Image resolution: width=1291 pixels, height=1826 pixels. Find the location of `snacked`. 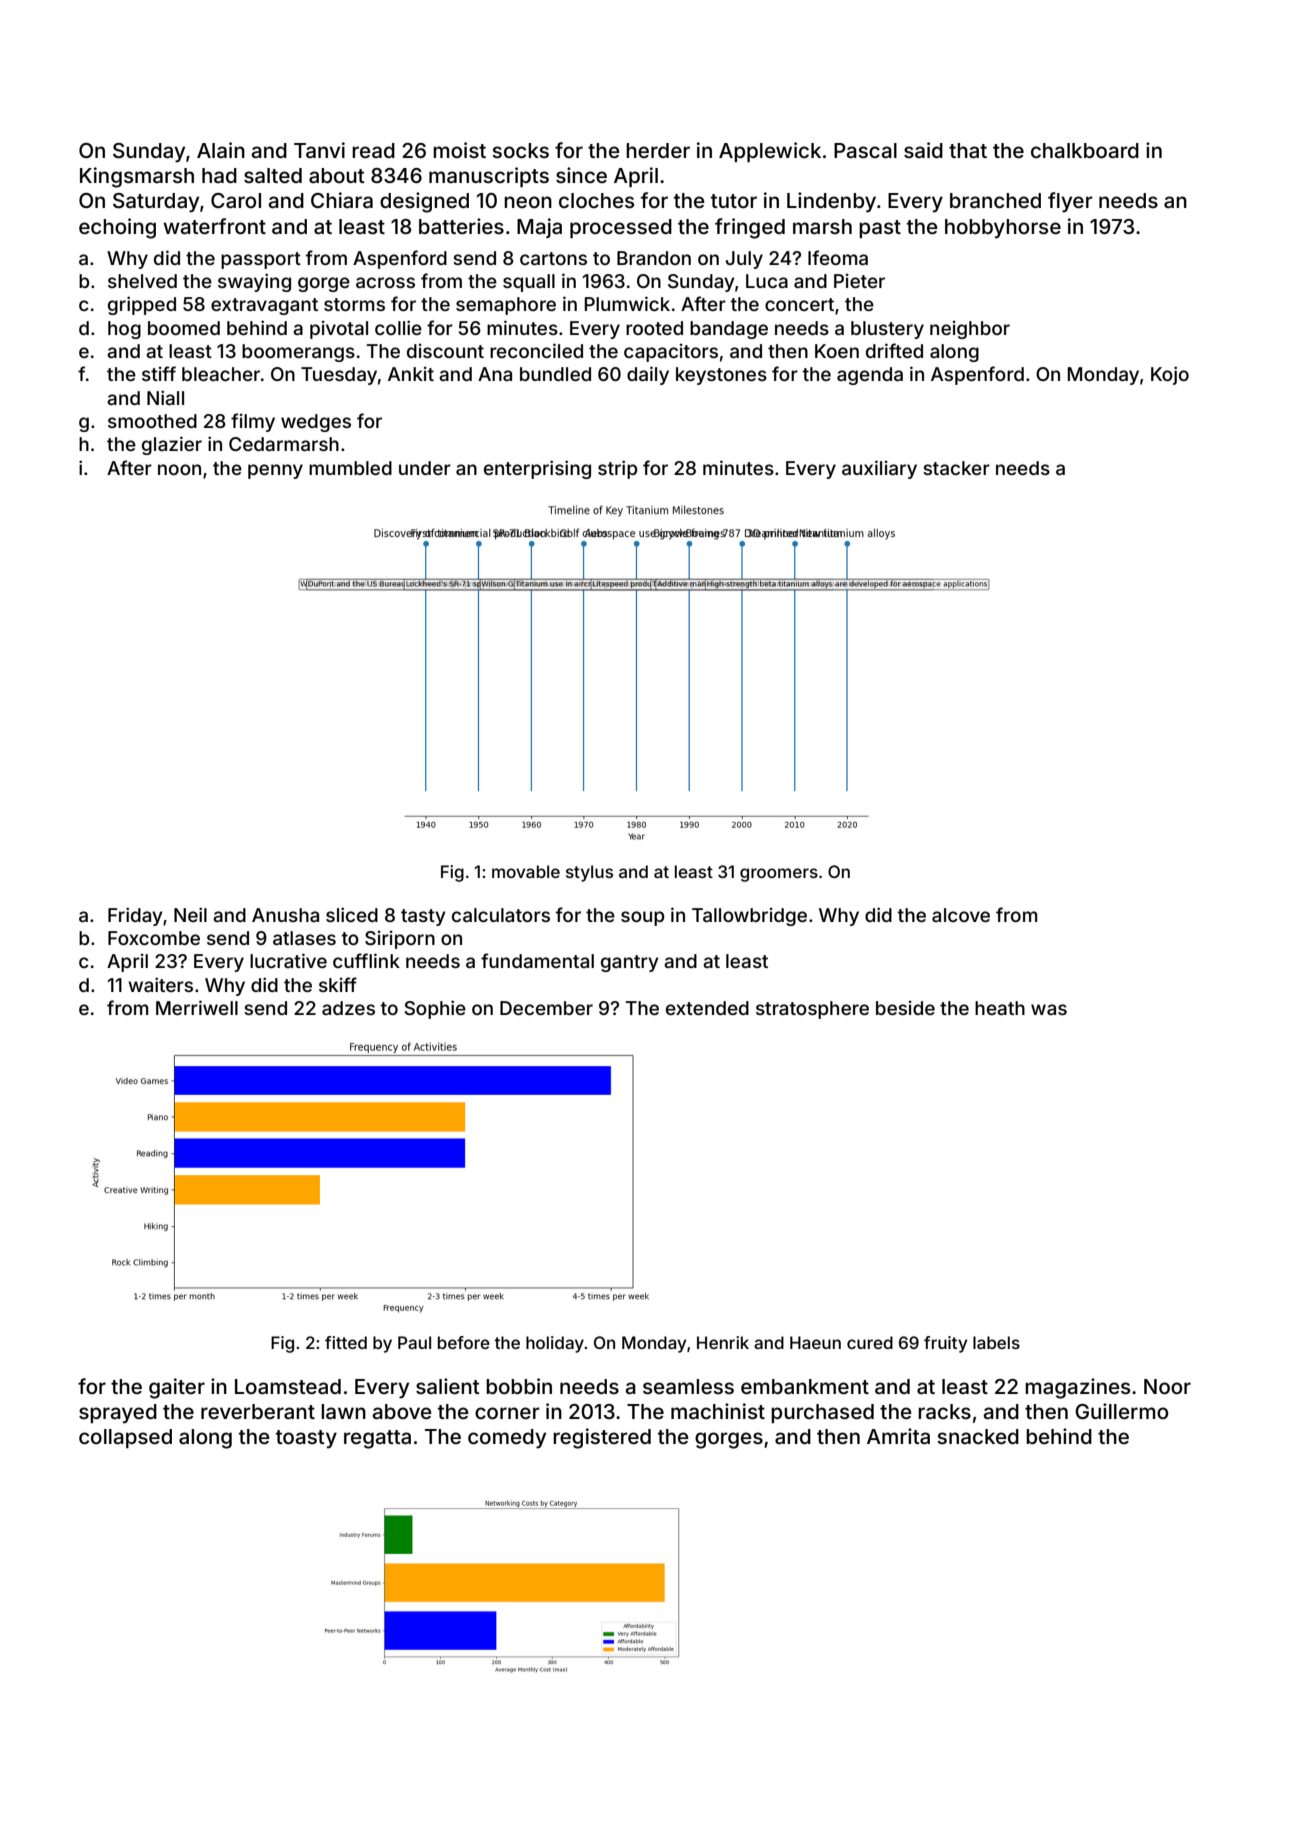

snacked is located at coordinates (978, 1436).
